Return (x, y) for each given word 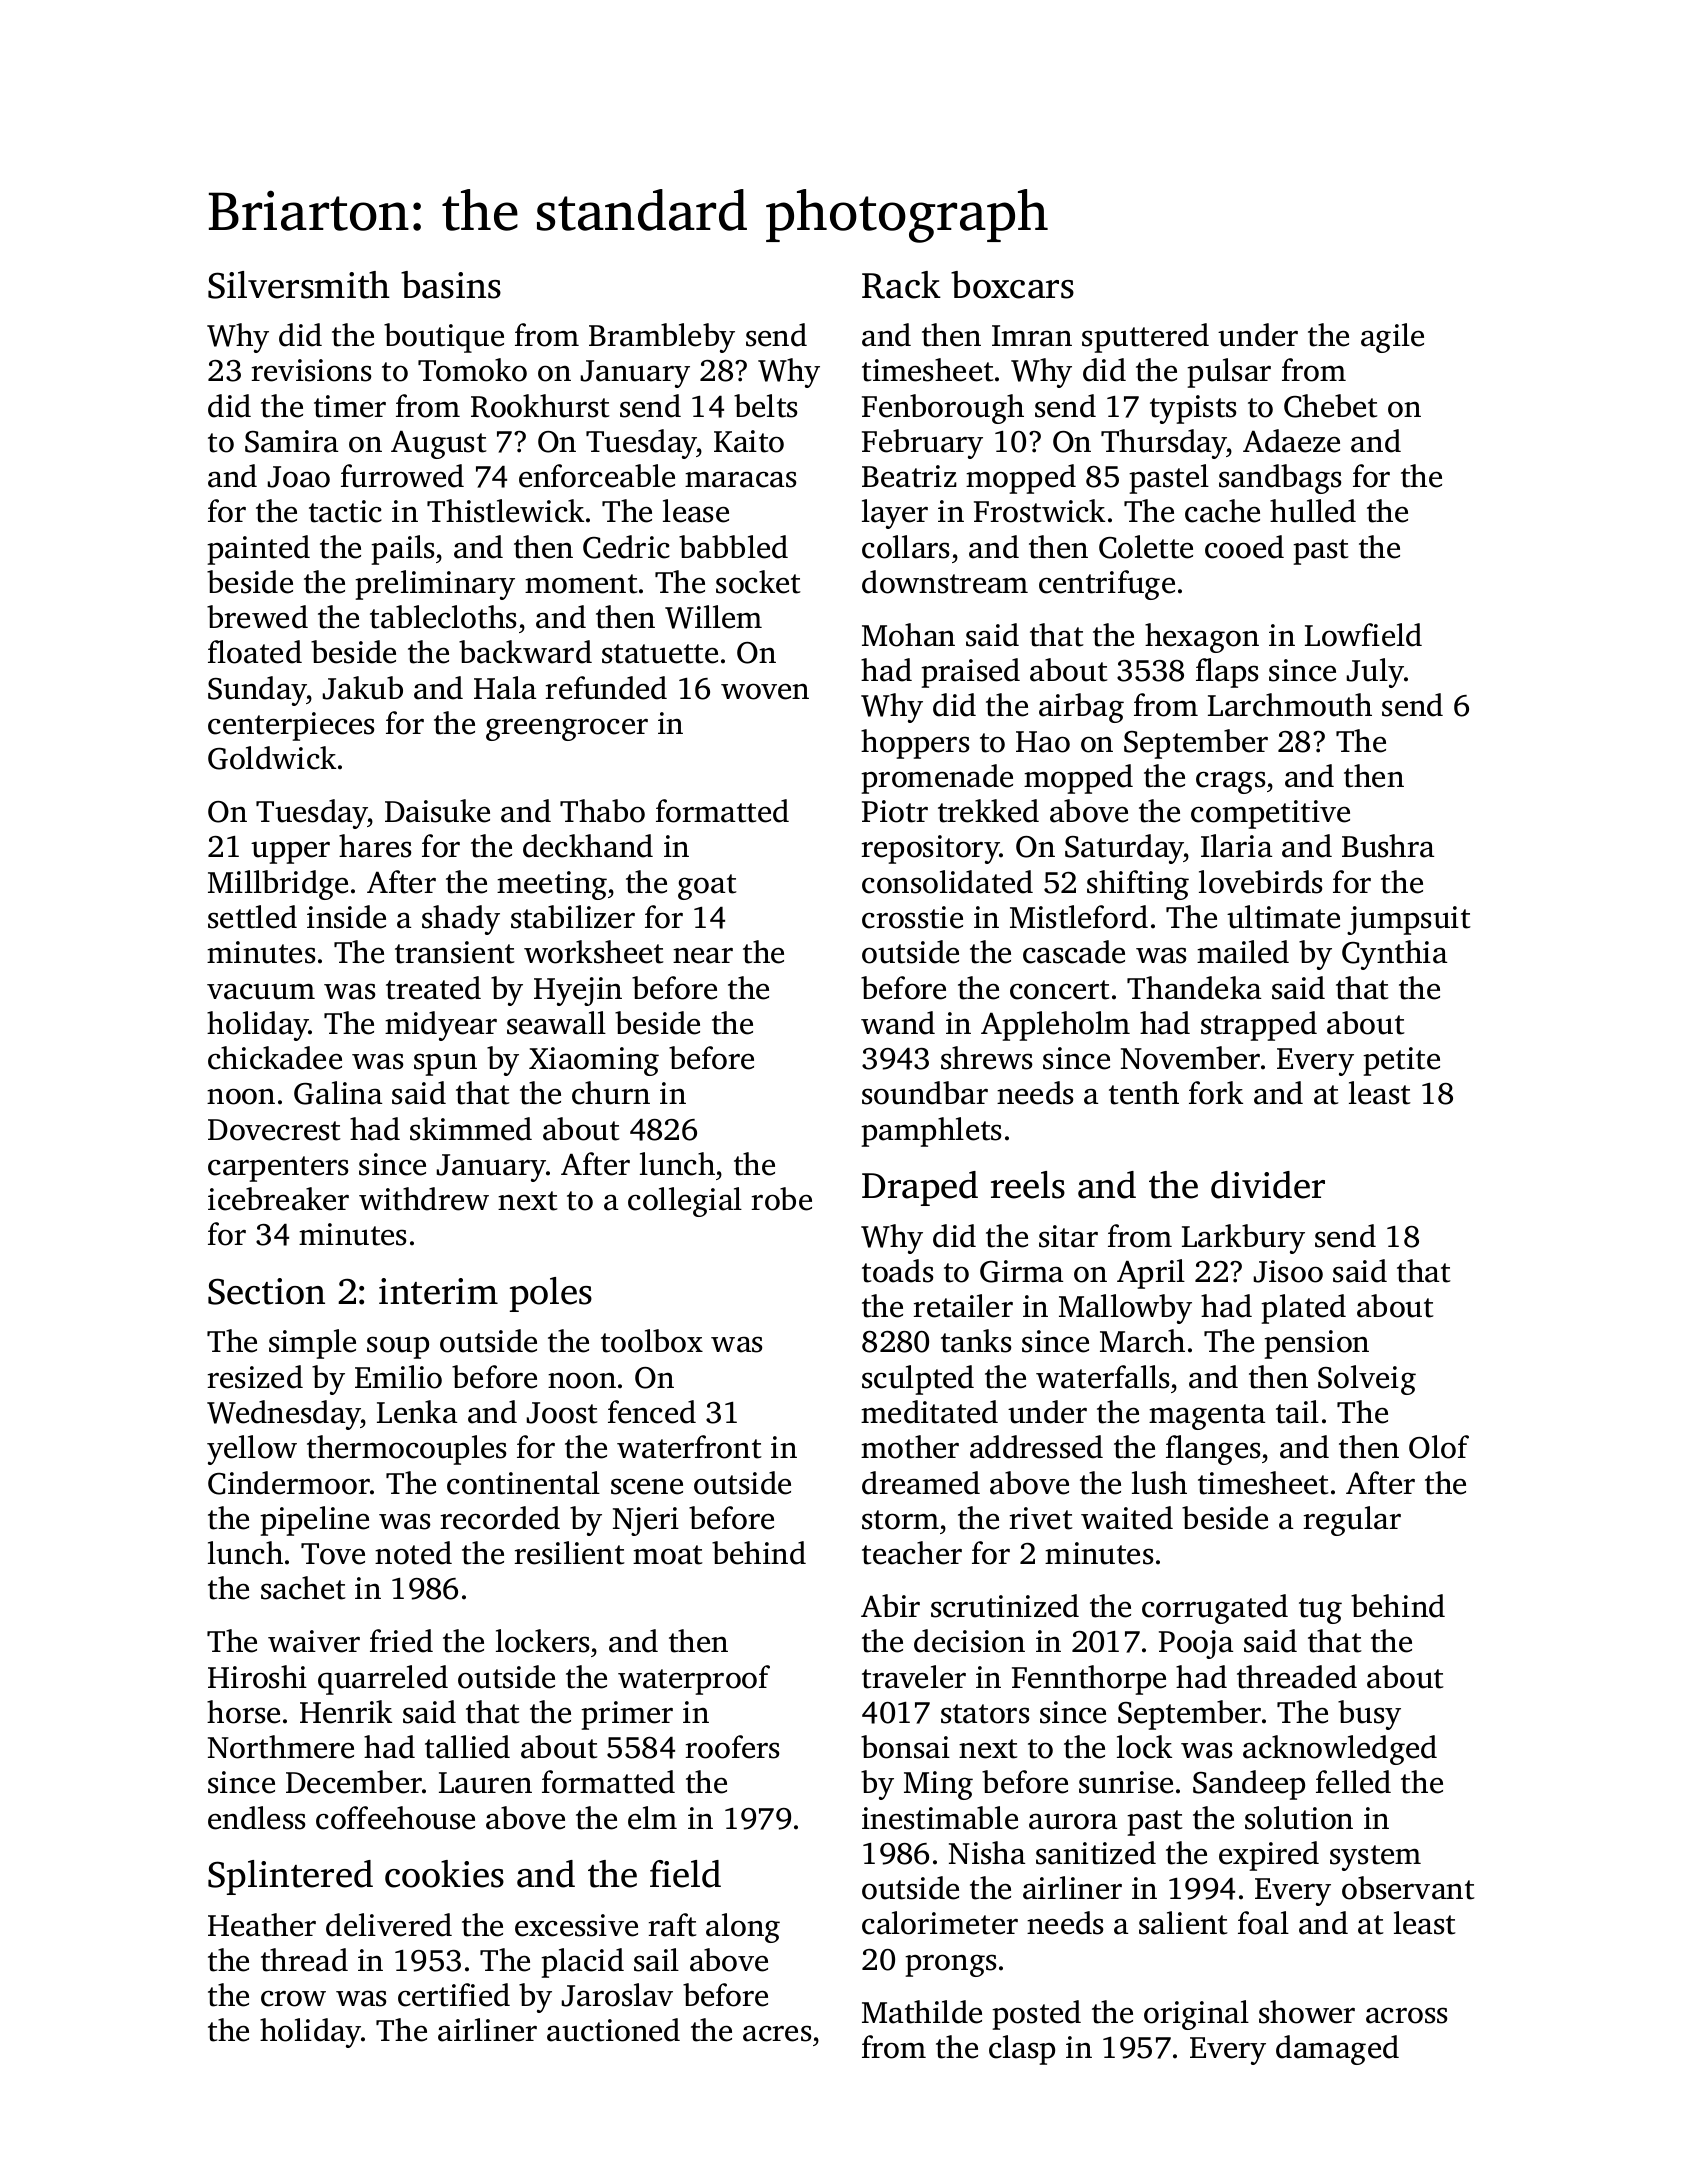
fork (1216, 1093)
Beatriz (909, 476)
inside (346, 917)
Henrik (346, 1712)
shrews (986, 1058)
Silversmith (299, 285)
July (1375, 673)
